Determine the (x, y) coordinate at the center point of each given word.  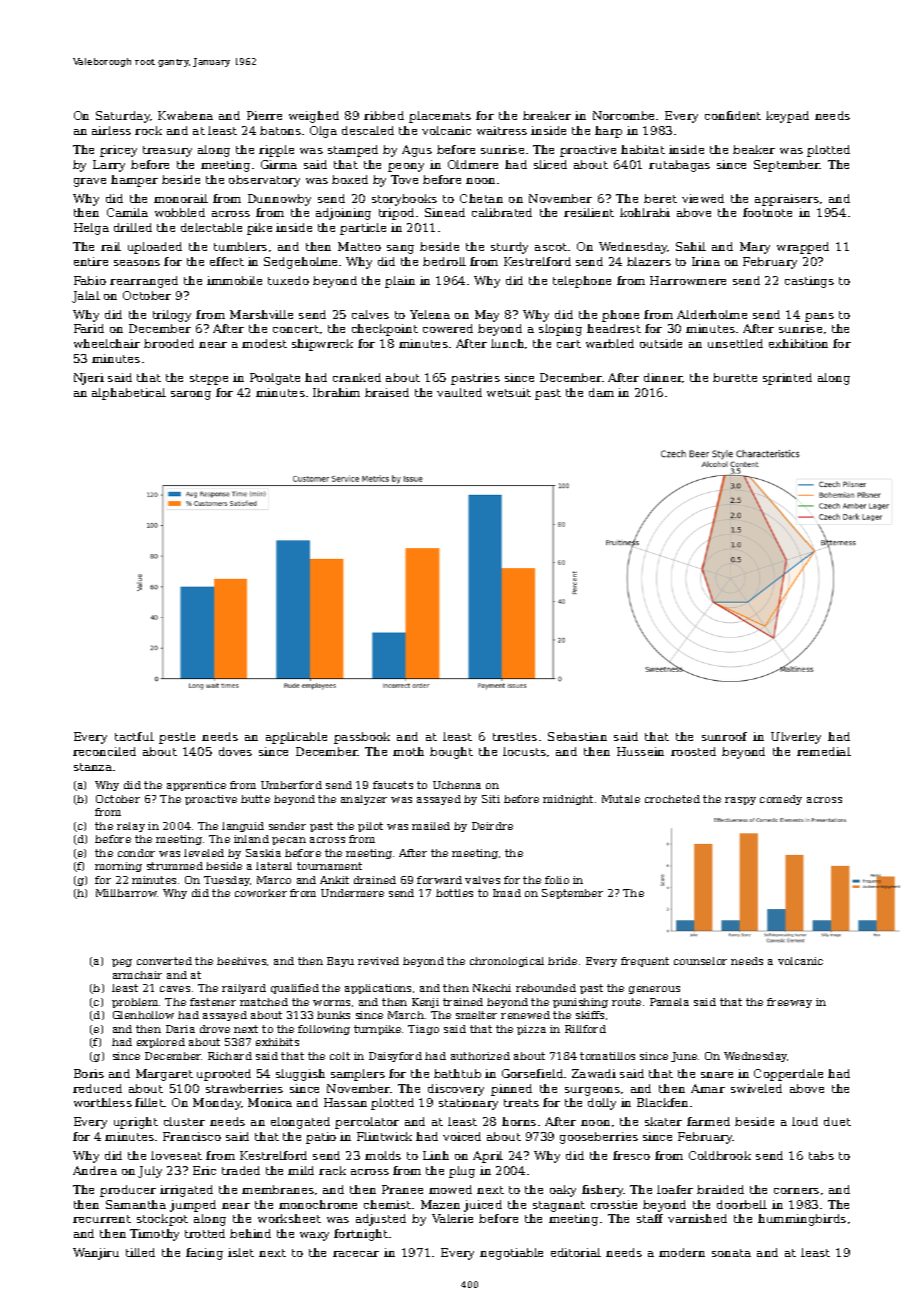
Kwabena (185, 115)
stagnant (559, 1206)
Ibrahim (336, 392)
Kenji (425, 1003)
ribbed (384, 115)
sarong (191, 395)
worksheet (289, 1218)
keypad (787, 117)
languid (243, 827)
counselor (700, 961)
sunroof (724, 736)
